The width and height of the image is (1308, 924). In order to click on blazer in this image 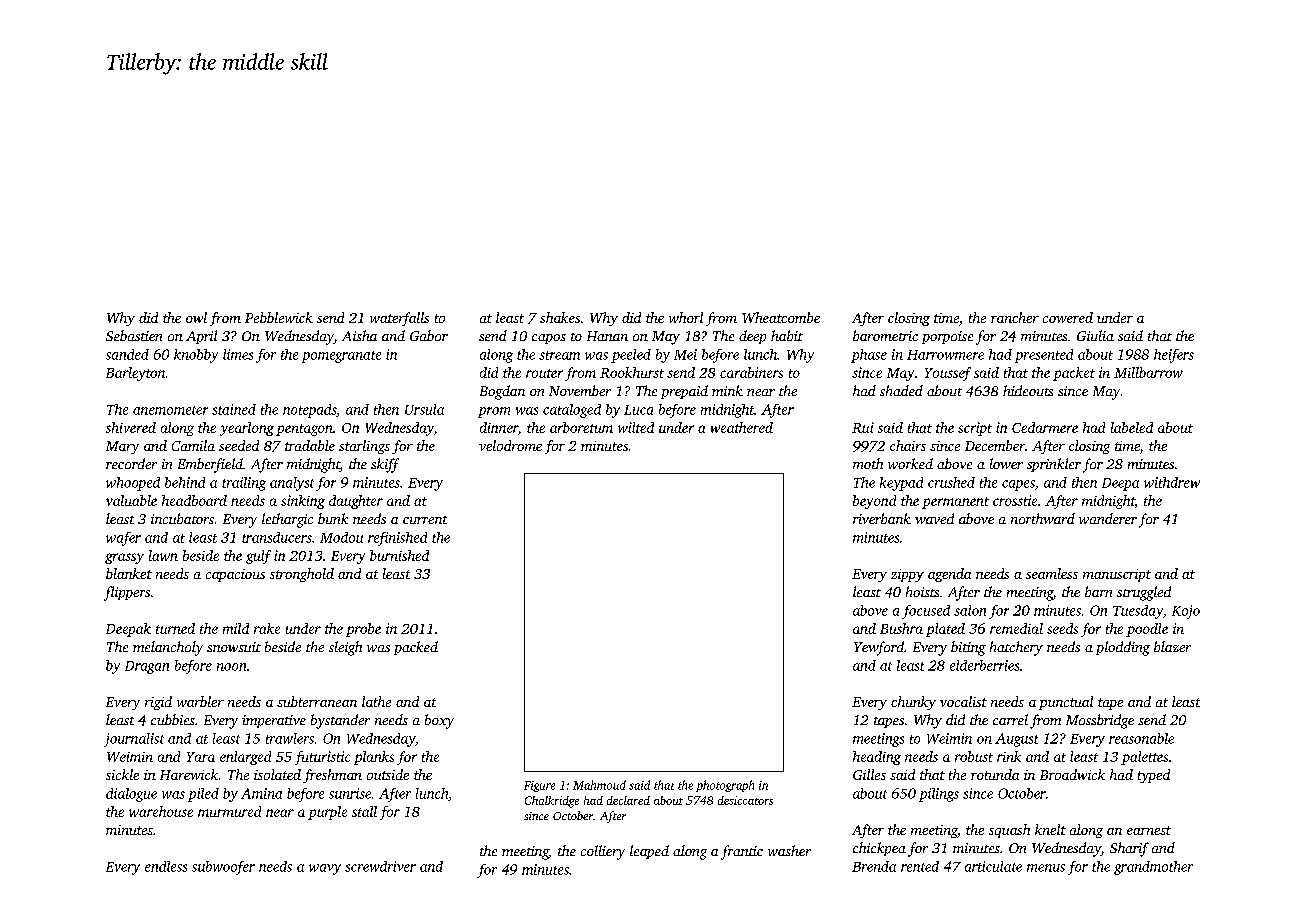, I will do `click(1172, 646)`.
